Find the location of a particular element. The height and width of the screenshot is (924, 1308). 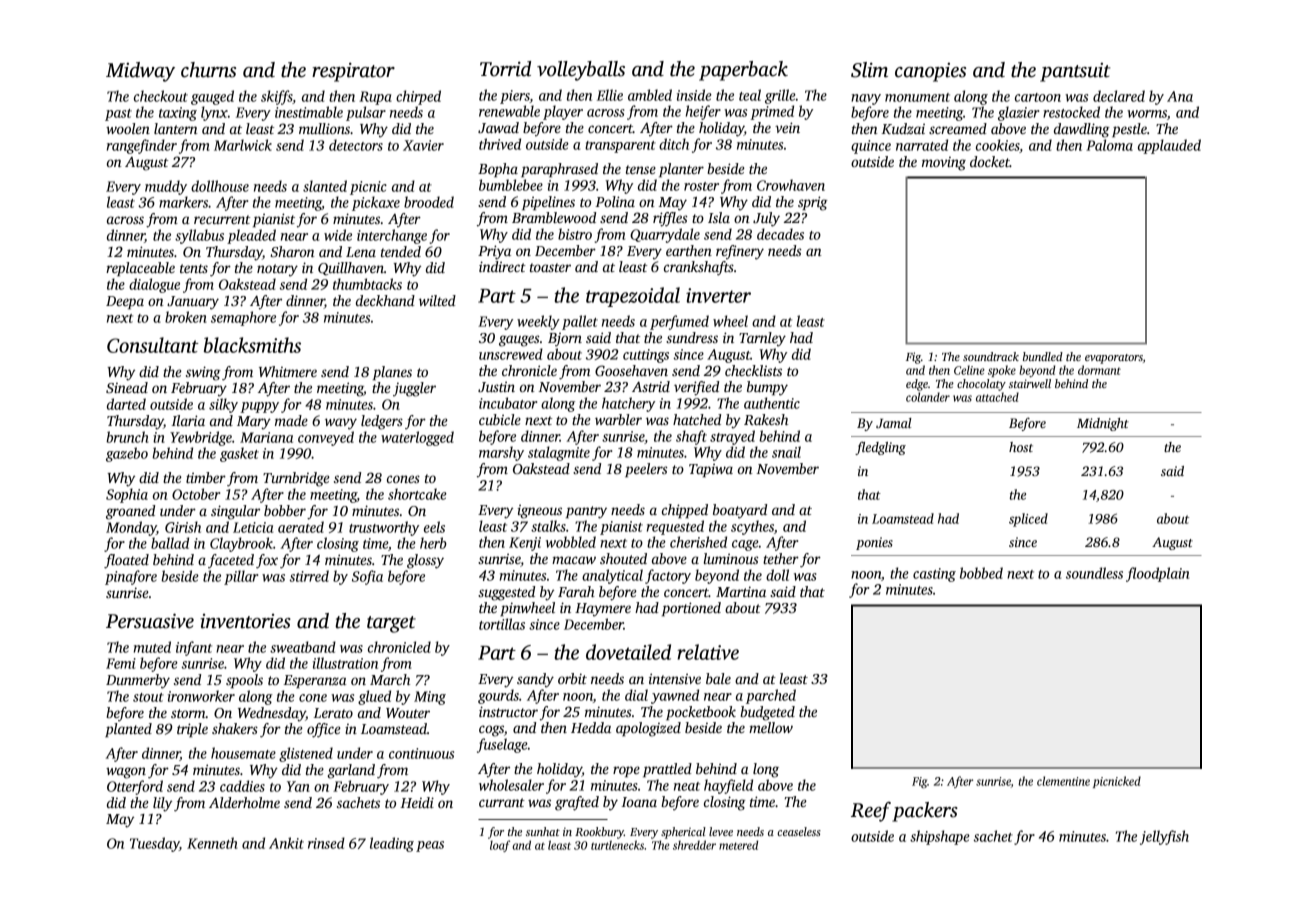

bobber is located at coordinates (285, 510).
